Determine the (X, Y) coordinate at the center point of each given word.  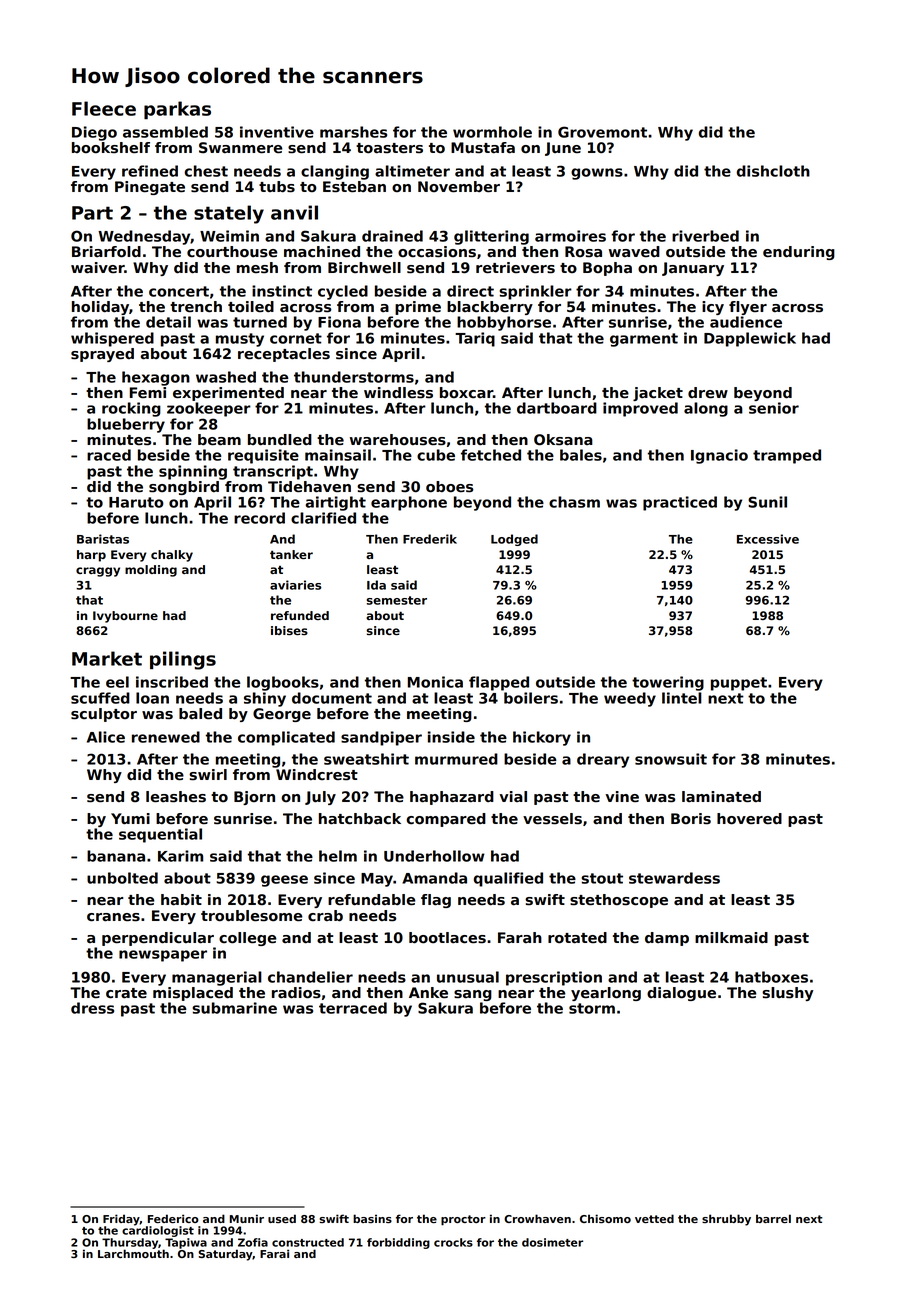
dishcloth (773, 171)
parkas (177, 110)
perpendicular (158, 939)
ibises (289, 630)
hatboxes (771, 977)
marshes (353, 132)
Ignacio (719, 456)
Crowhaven (537, 1218)
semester (397, 600)
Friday (121, 1220)
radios (296, 993)
